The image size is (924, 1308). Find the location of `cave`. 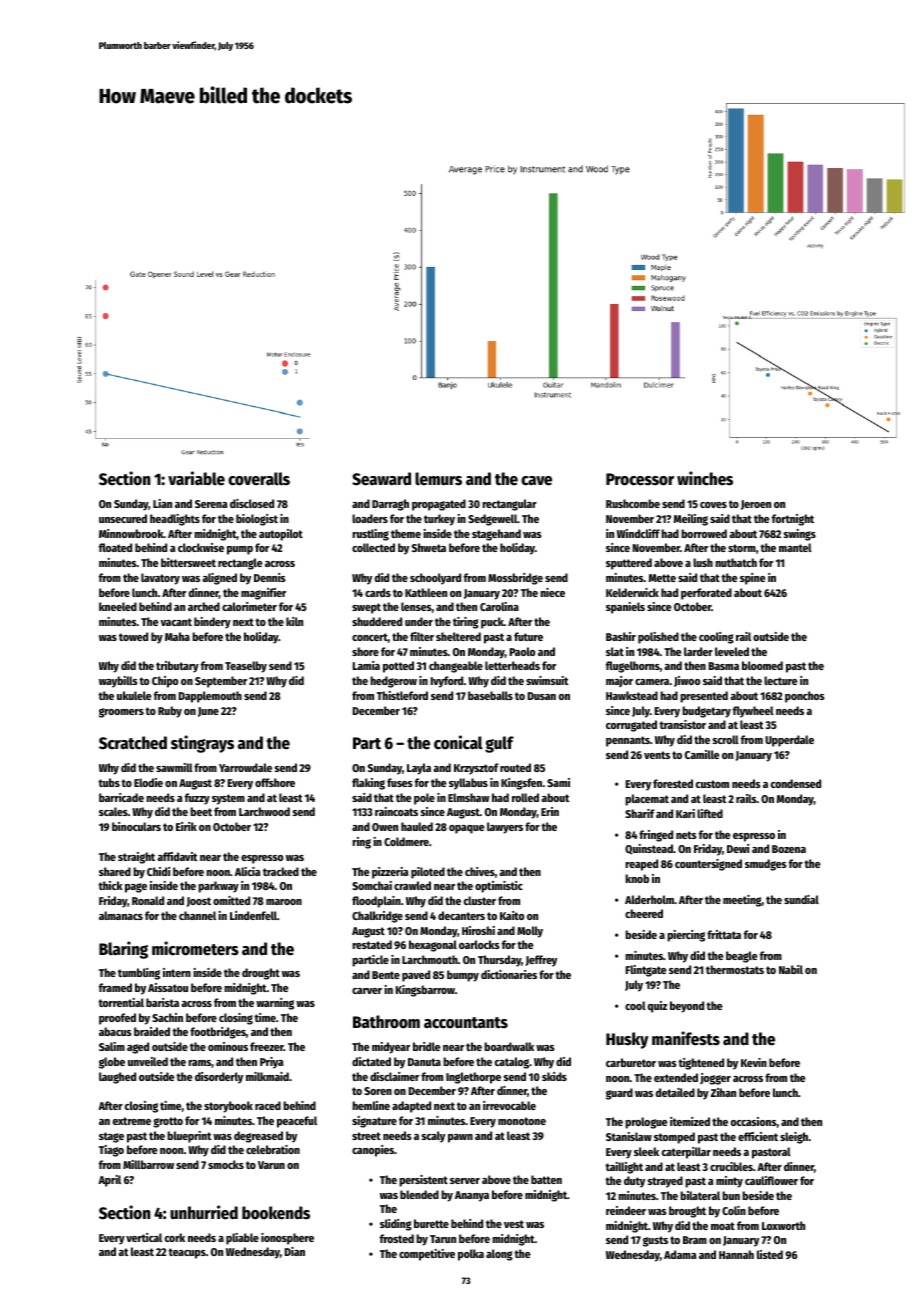

cave is located at coordinates (536, 481).
